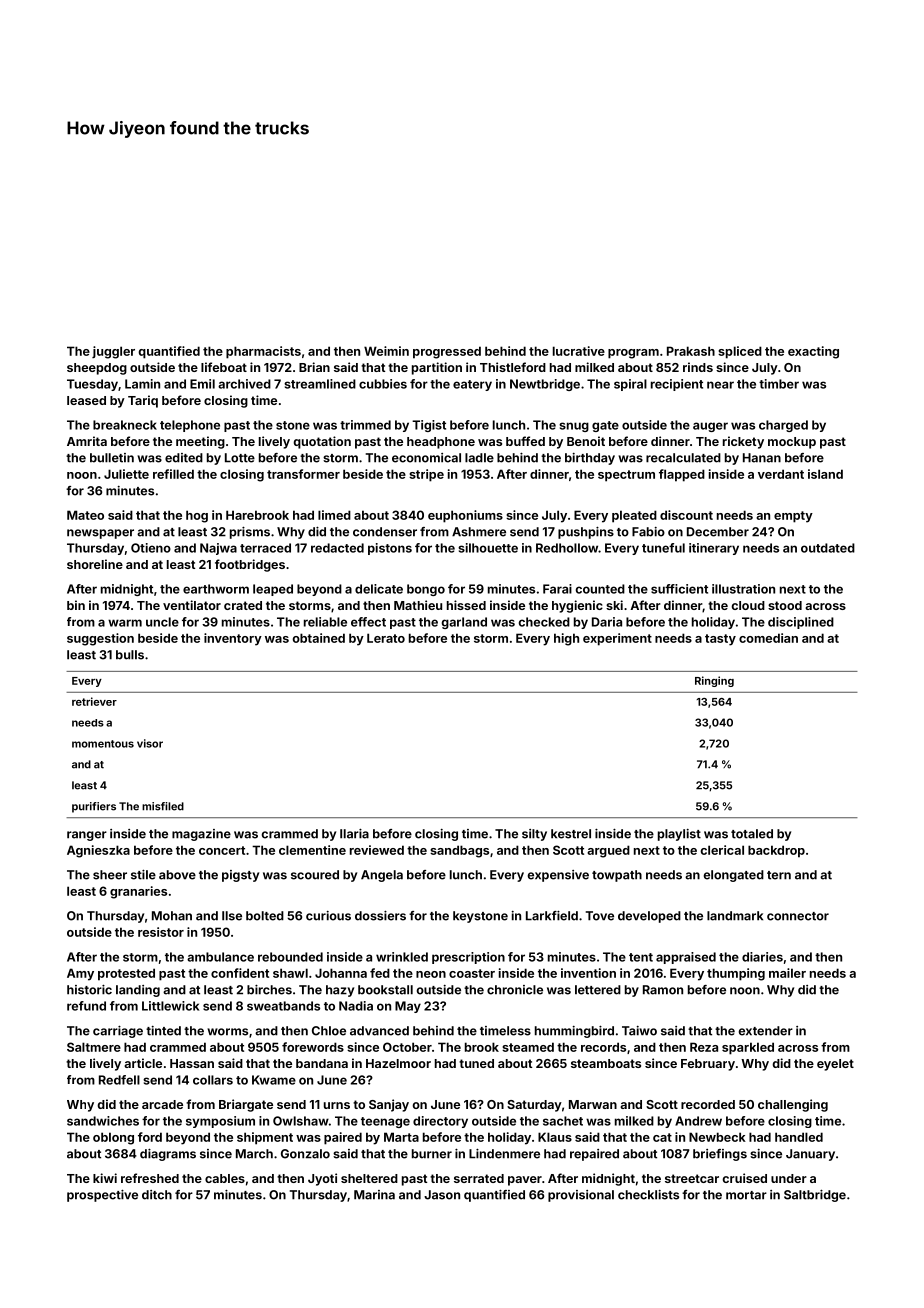 The width and height of the page is (924, 1308). Describe the element at coordinates (815, 1196) in the page. I see `Saltbridge` at that location.
